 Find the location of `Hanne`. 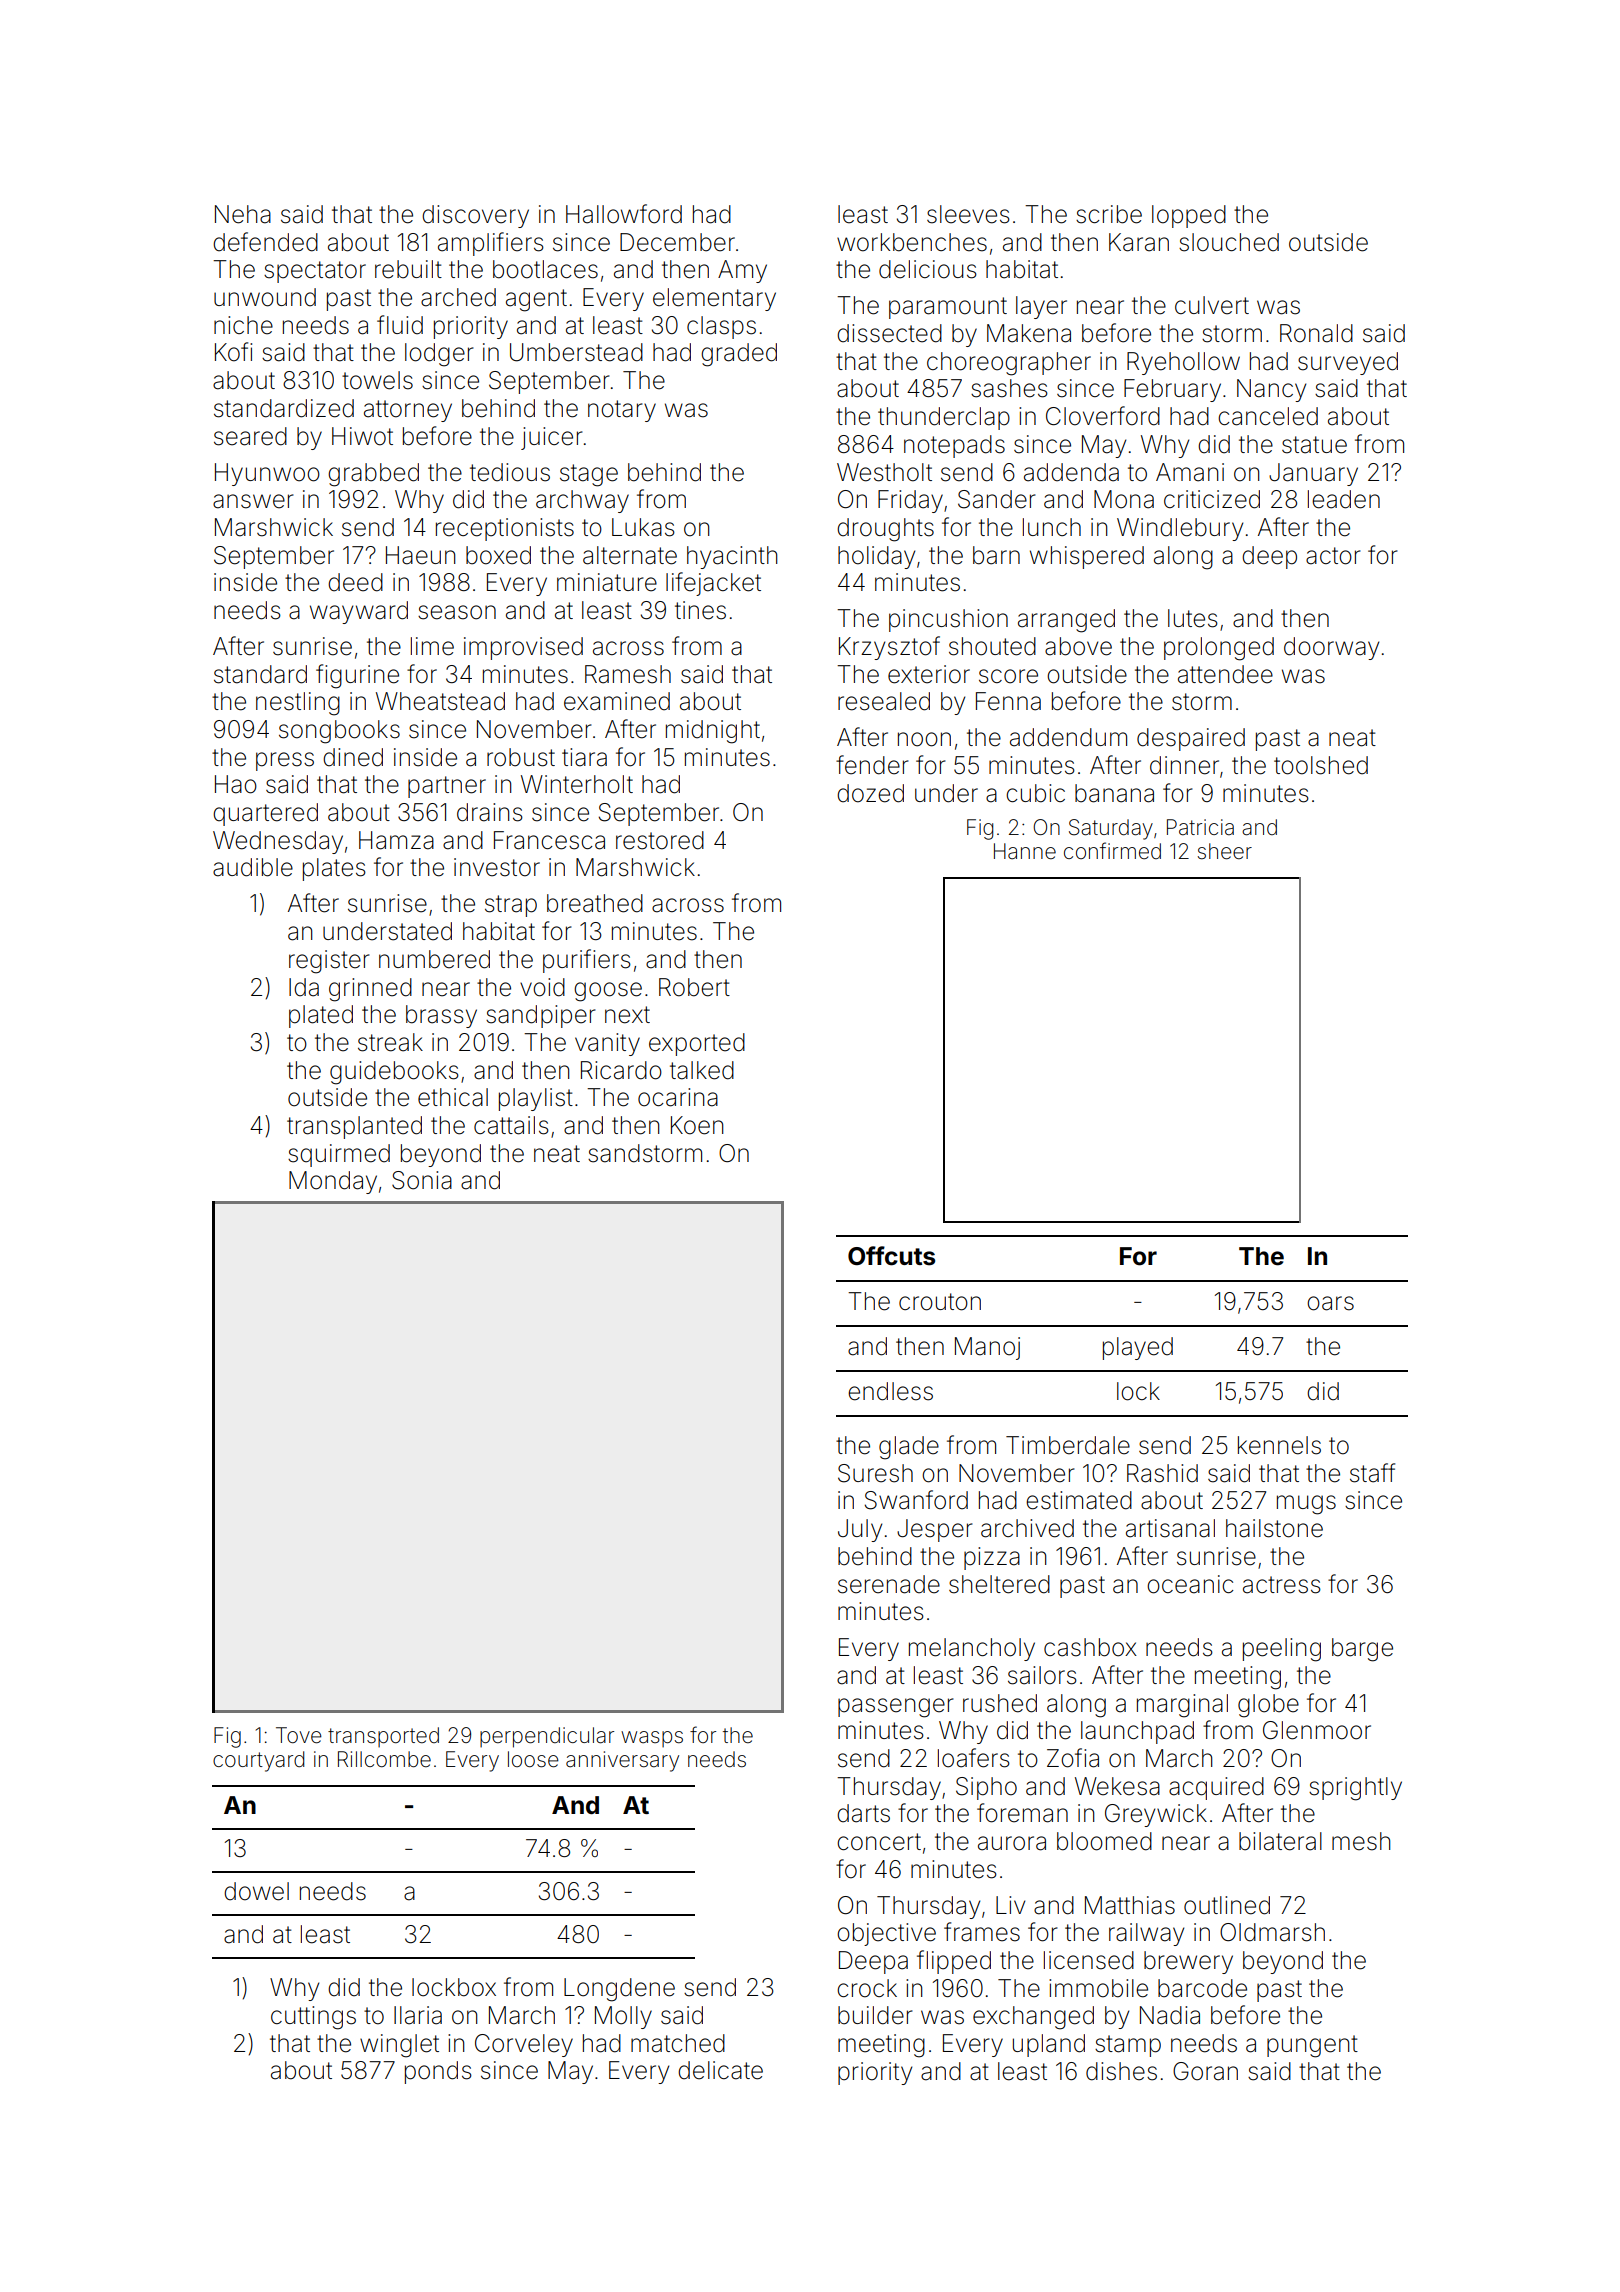

Hanne is located at coordinates (1025, 851).
